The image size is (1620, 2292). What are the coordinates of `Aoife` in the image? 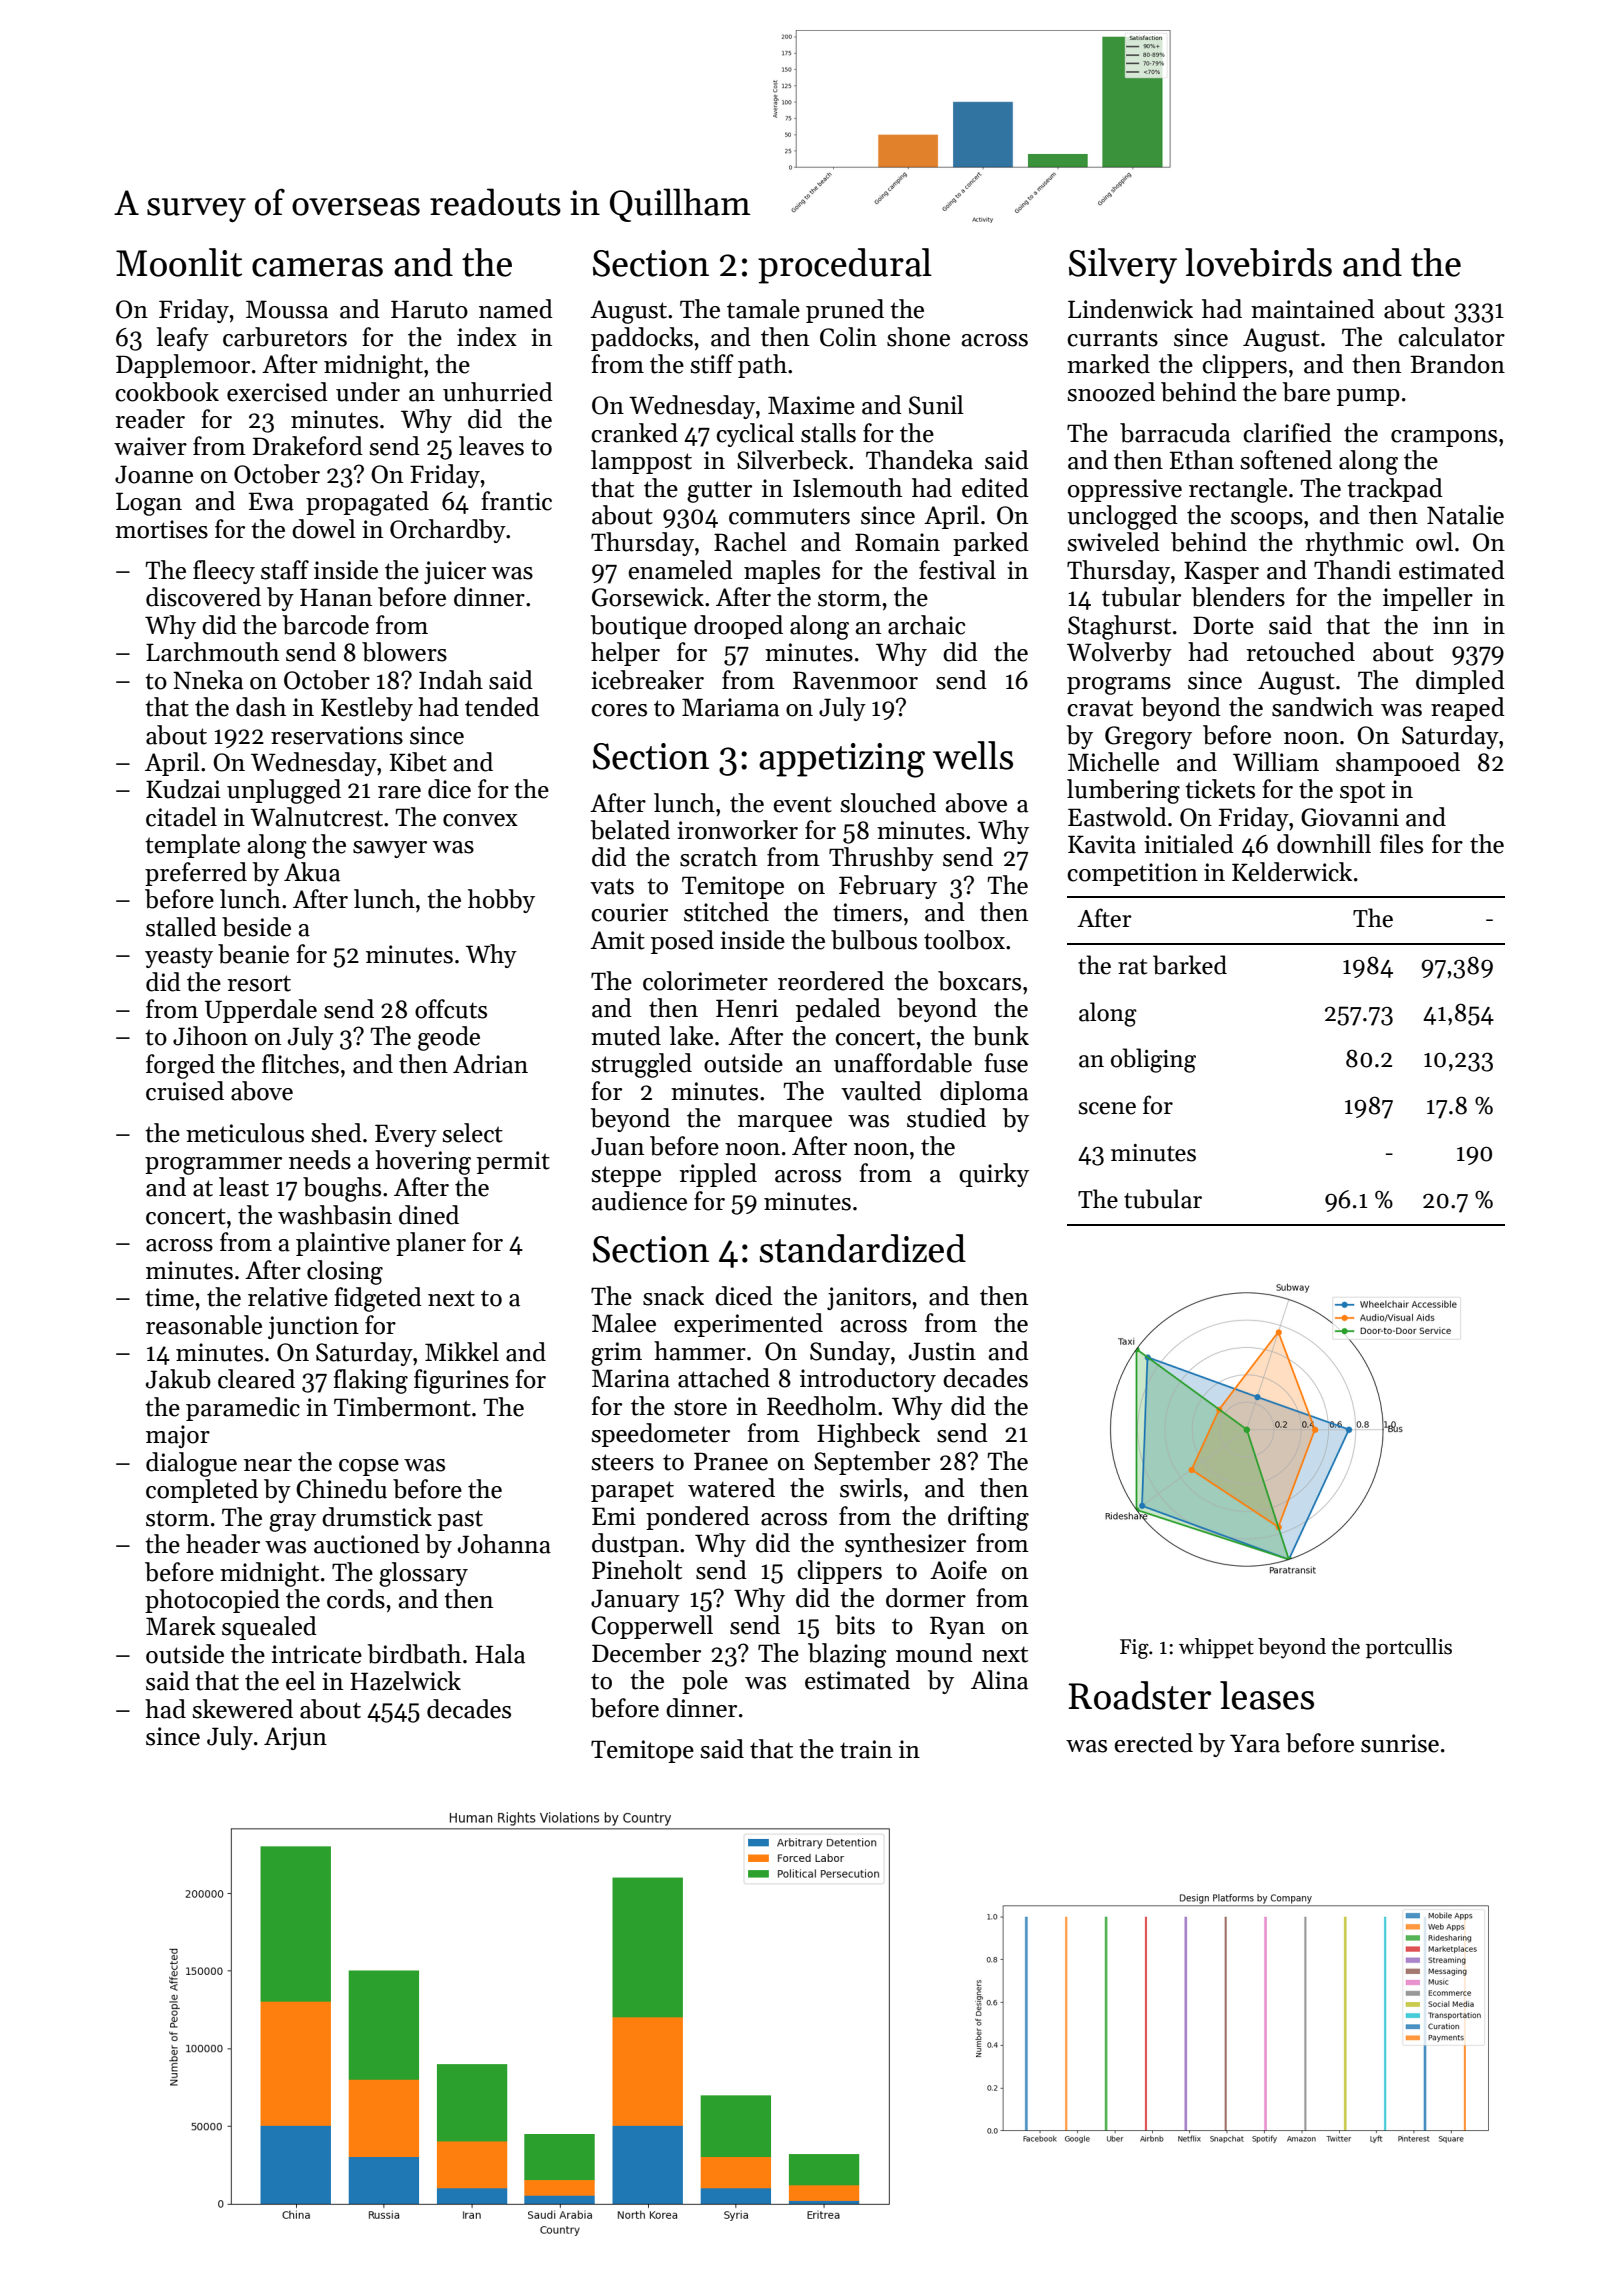 It's located at (958, 1570).
